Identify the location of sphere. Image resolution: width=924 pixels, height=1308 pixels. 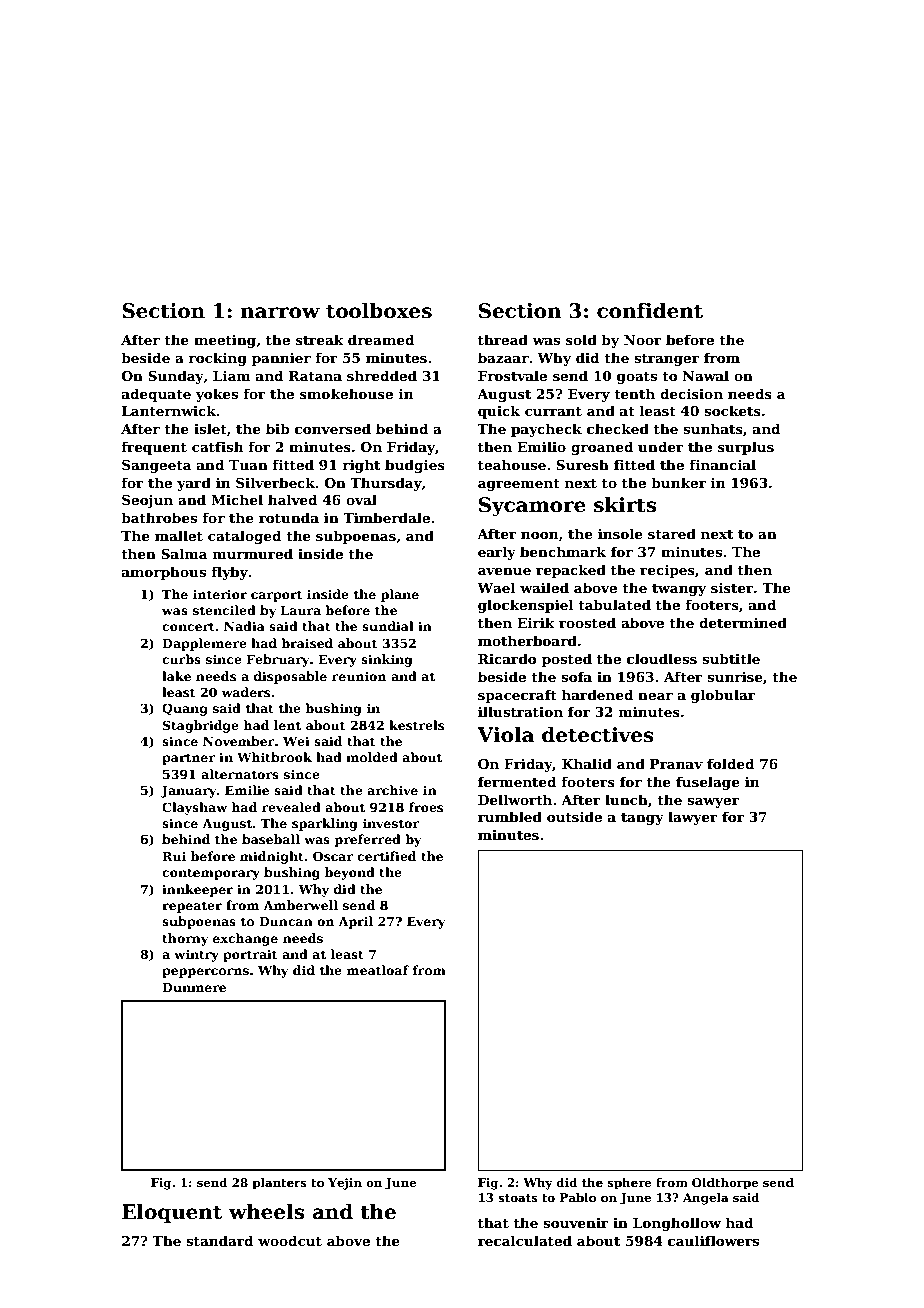
(630, 1184).
